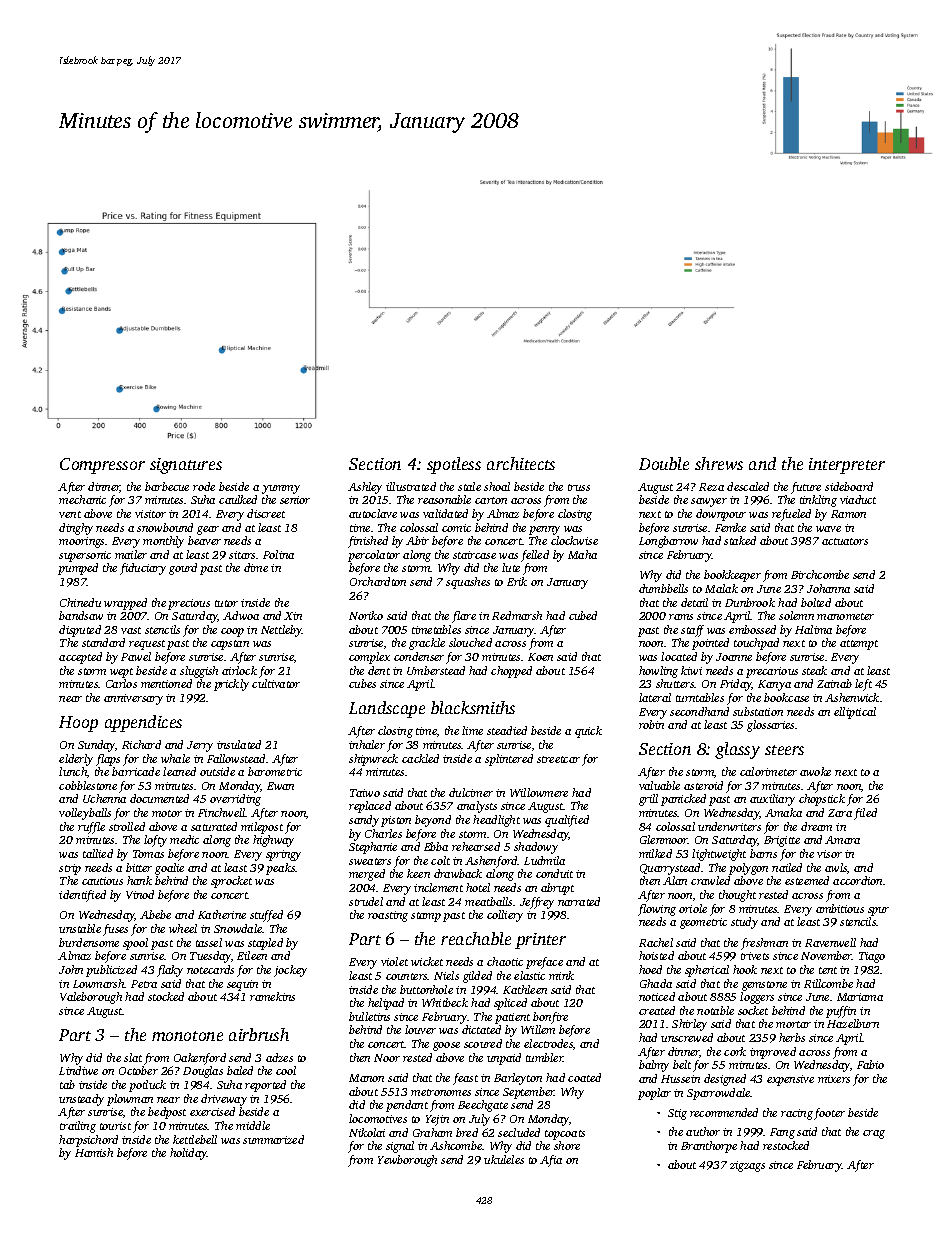 This screenshot has height=1233, width=952. Describe the element at coordinates (78, 1070) in the screenshot. I see `Lindiwe` at that location.
